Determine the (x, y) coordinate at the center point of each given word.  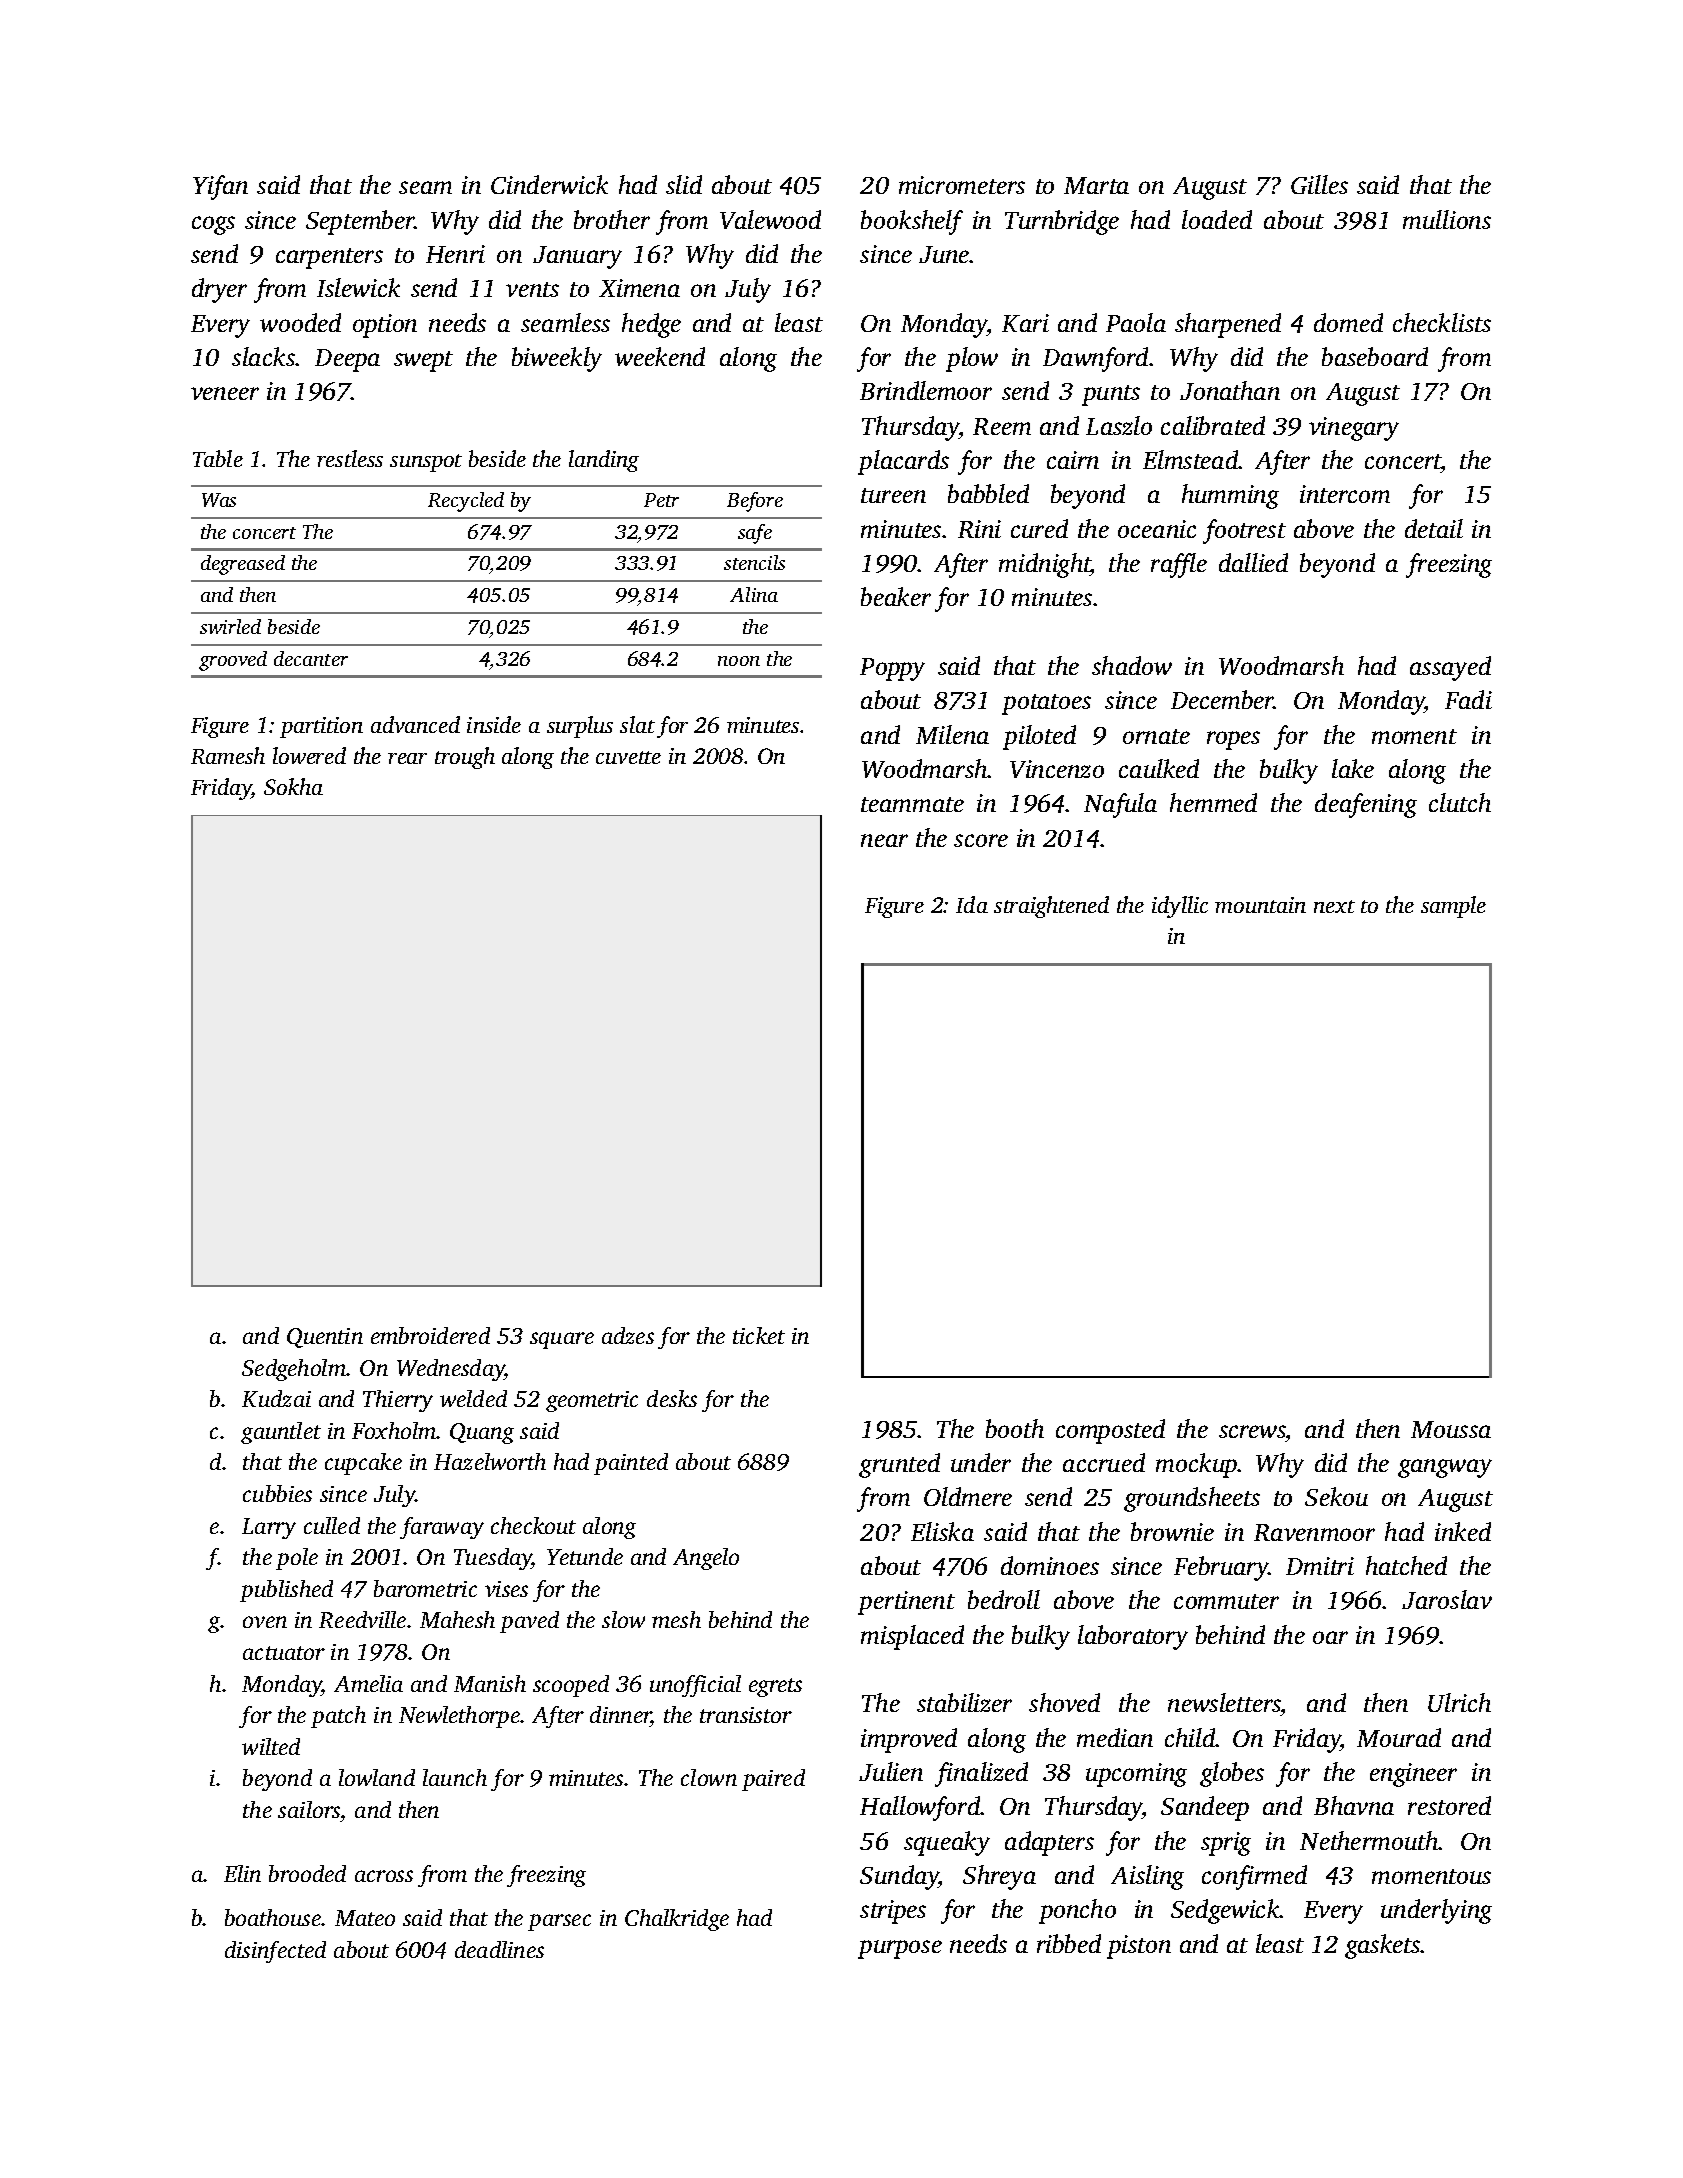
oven (265, 1622)
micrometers (962, 185)
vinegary (1354, 429)
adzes (628, 1335)
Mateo (365, 1918)
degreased (243, 565)
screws (1252, 1431)
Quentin (325, 1338)
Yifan (220, 187)
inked (1463, 1531)
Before (755, 502)
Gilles (1319, 184)
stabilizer (964, 1702)
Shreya (999, 1877)
